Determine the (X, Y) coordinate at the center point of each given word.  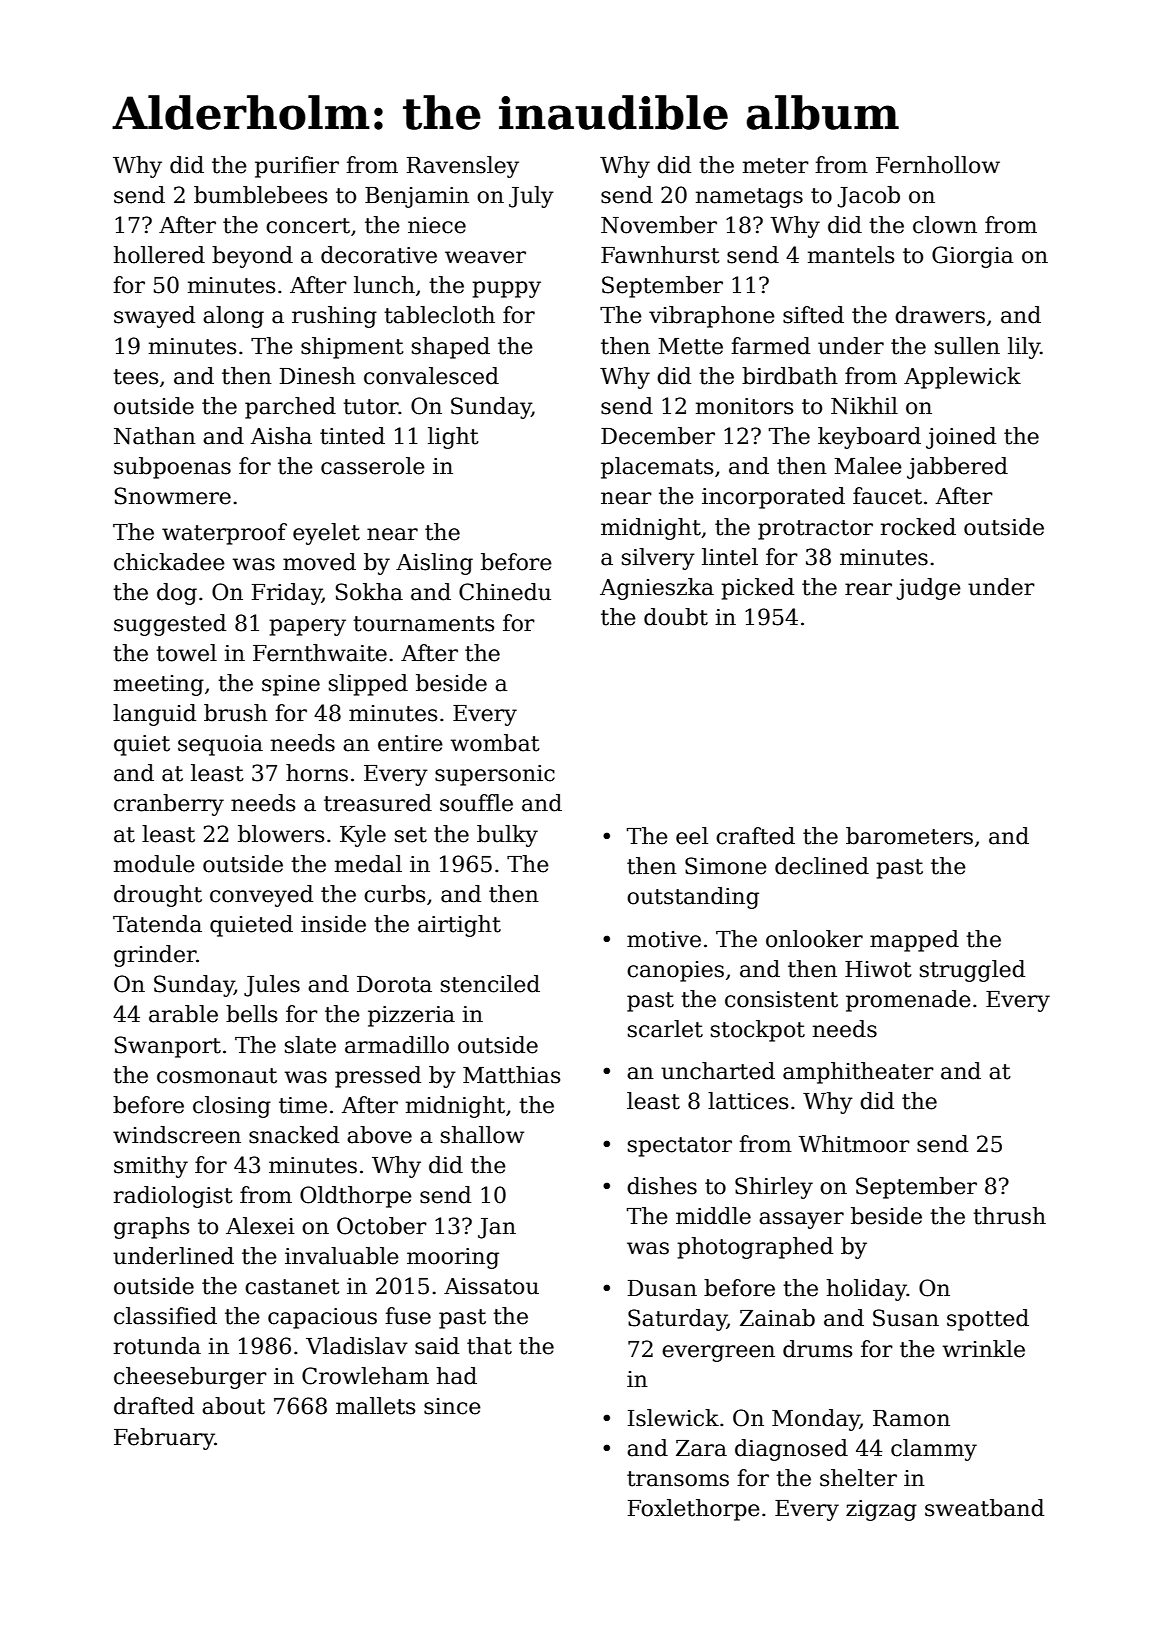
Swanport (168, 1047)
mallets (375, 1406)
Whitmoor (854, 1144)
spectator (680, 1147)
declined (822, 866)
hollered (159, 255)
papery (307, 627)
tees (135, 377)
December (658, 436)
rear (868, 589)
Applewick (962, 378)
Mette (690, 346)
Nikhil (864, 406)
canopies (675, 971)
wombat (495, 743)
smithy (151, 1167)
